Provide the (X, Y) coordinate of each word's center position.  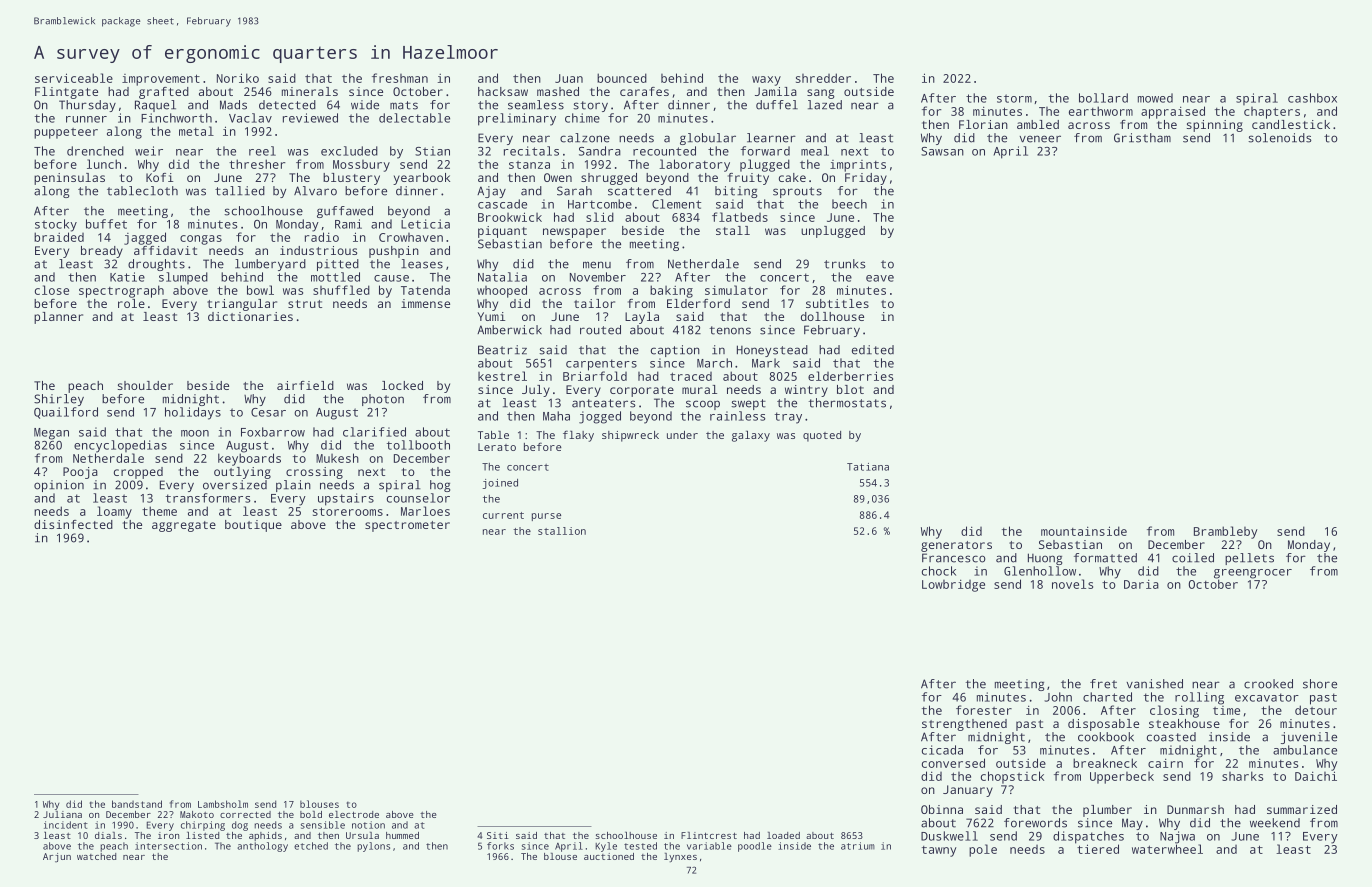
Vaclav (250, 118)
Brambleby (1226, 532)
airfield (305, 385)
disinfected (73, 524)
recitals (531, 151)
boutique (253, 526)
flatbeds (740, 217)
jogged (600, 417)
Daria (1141, 584)
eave (880, 278)
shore (1320, 684)
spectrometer (407, 526)
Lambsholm (223, 804)
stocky (56, 225)
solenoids (1280, 138)
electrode (354, 814)
